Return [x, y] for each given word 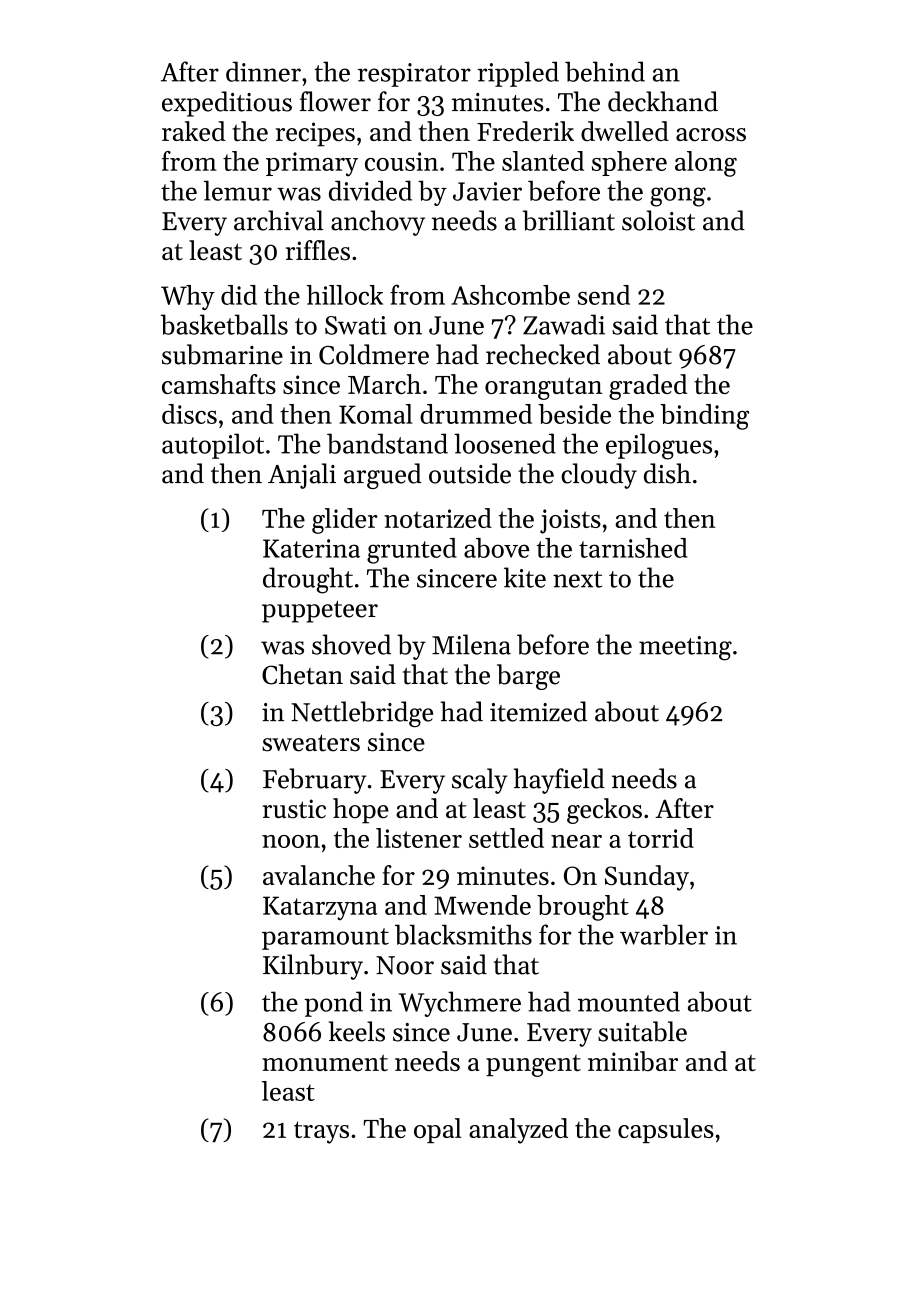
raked [194, 131]
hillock [345, 295]
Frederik [525, 131]
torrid [661, 838]
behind [605, 71]
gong [678, 197]
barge [528, 677]
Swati [356, 325]
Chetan [302, 674]
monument [325, 1062]
